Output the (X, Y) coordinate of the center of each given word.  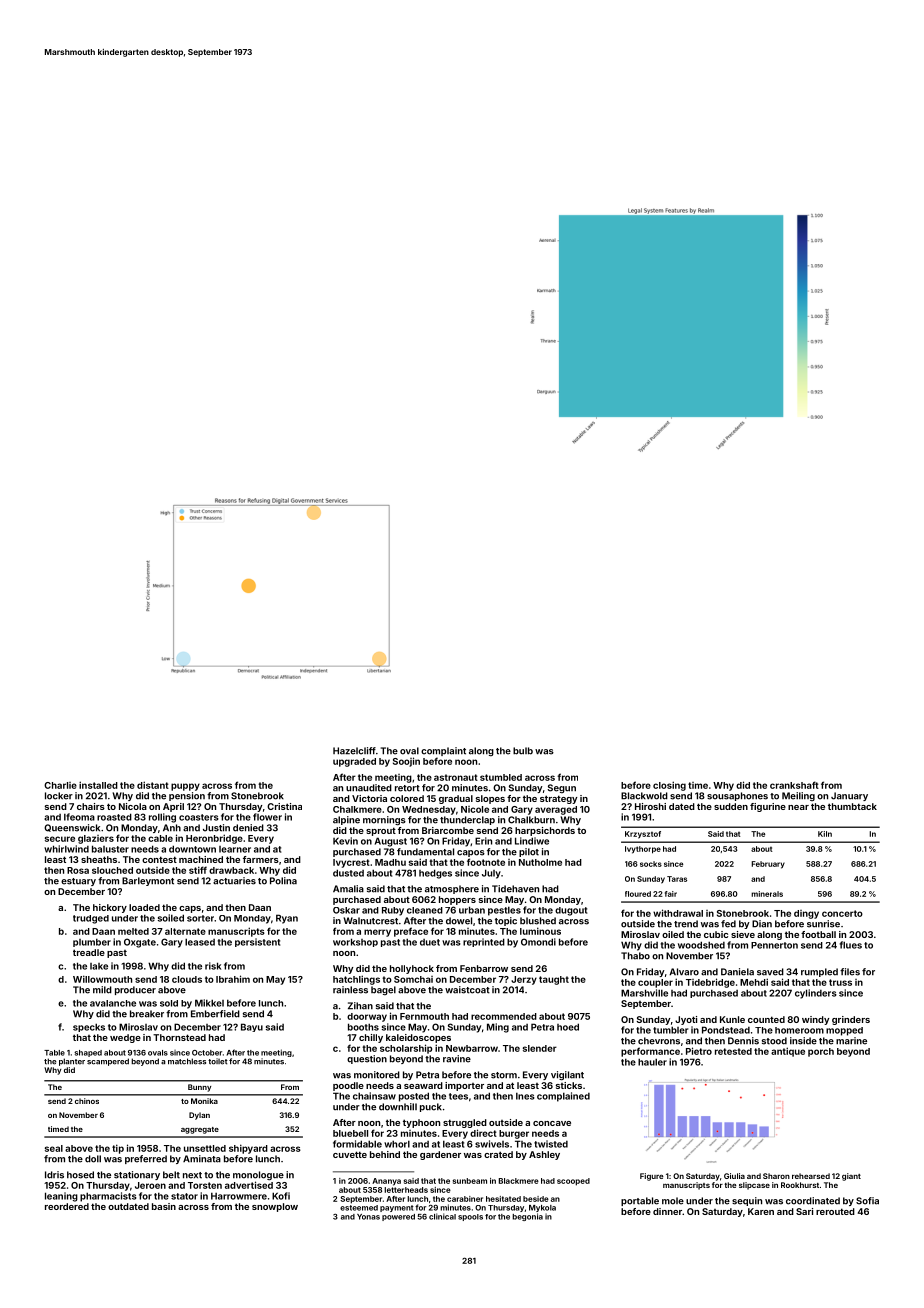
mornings (384, 821)
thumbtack (852, 806)
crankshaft (794, 785)
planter (72, 1062)
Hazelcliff (354, 751)
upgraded (354, 762)
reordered (67, 1206)
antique (788, 1052)
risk (213, 966)
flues (851, 945)
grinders (851, 1020)
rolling (162, 818)
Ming (498, 1028)
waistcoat (467, 990)
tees (458, 1096)
